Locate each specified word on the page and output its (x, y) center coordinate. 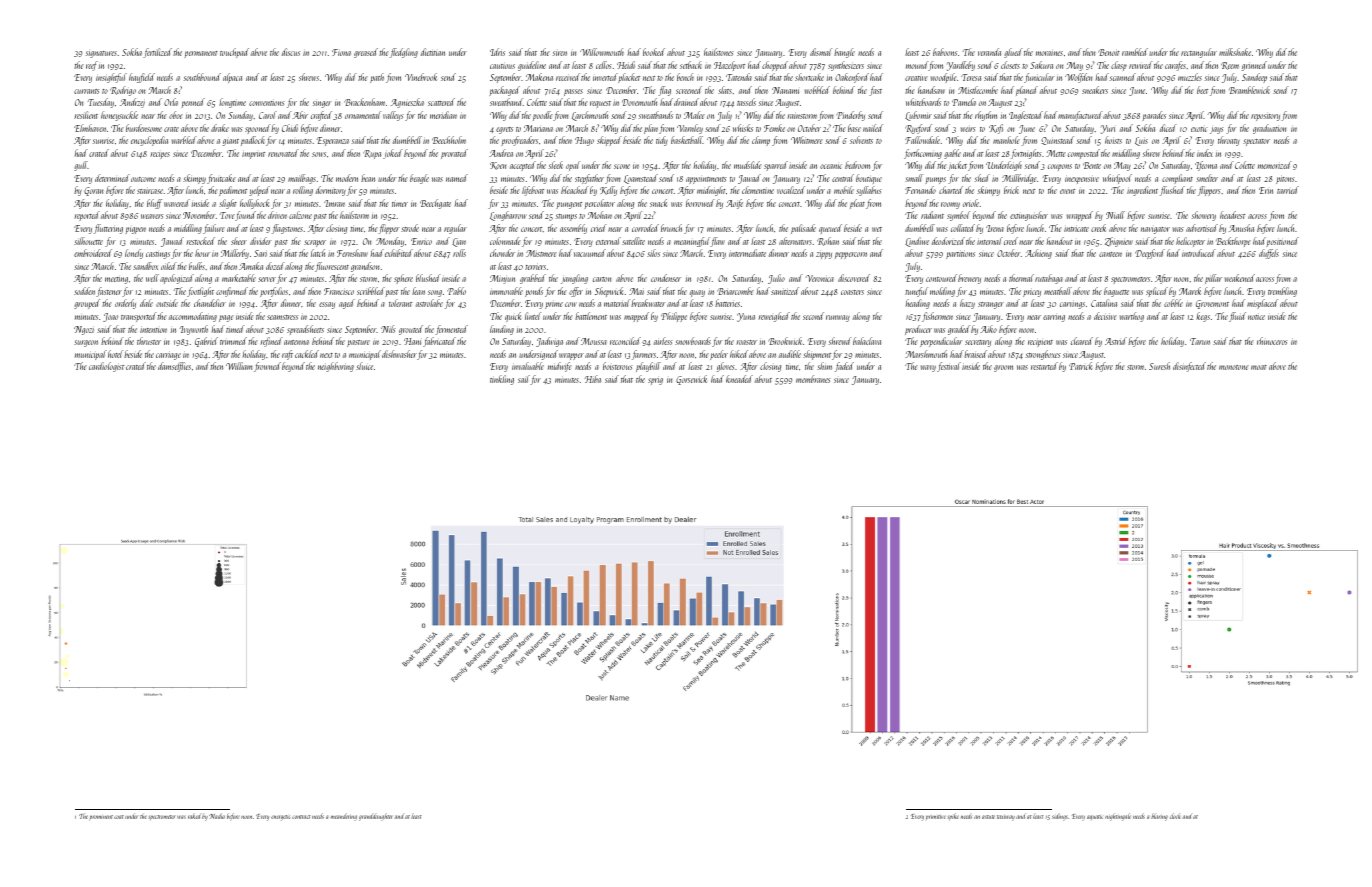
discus (291, 52)
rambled (1135, 52)
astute (988, 817)
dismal (821, 52)
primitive (936, 817)
